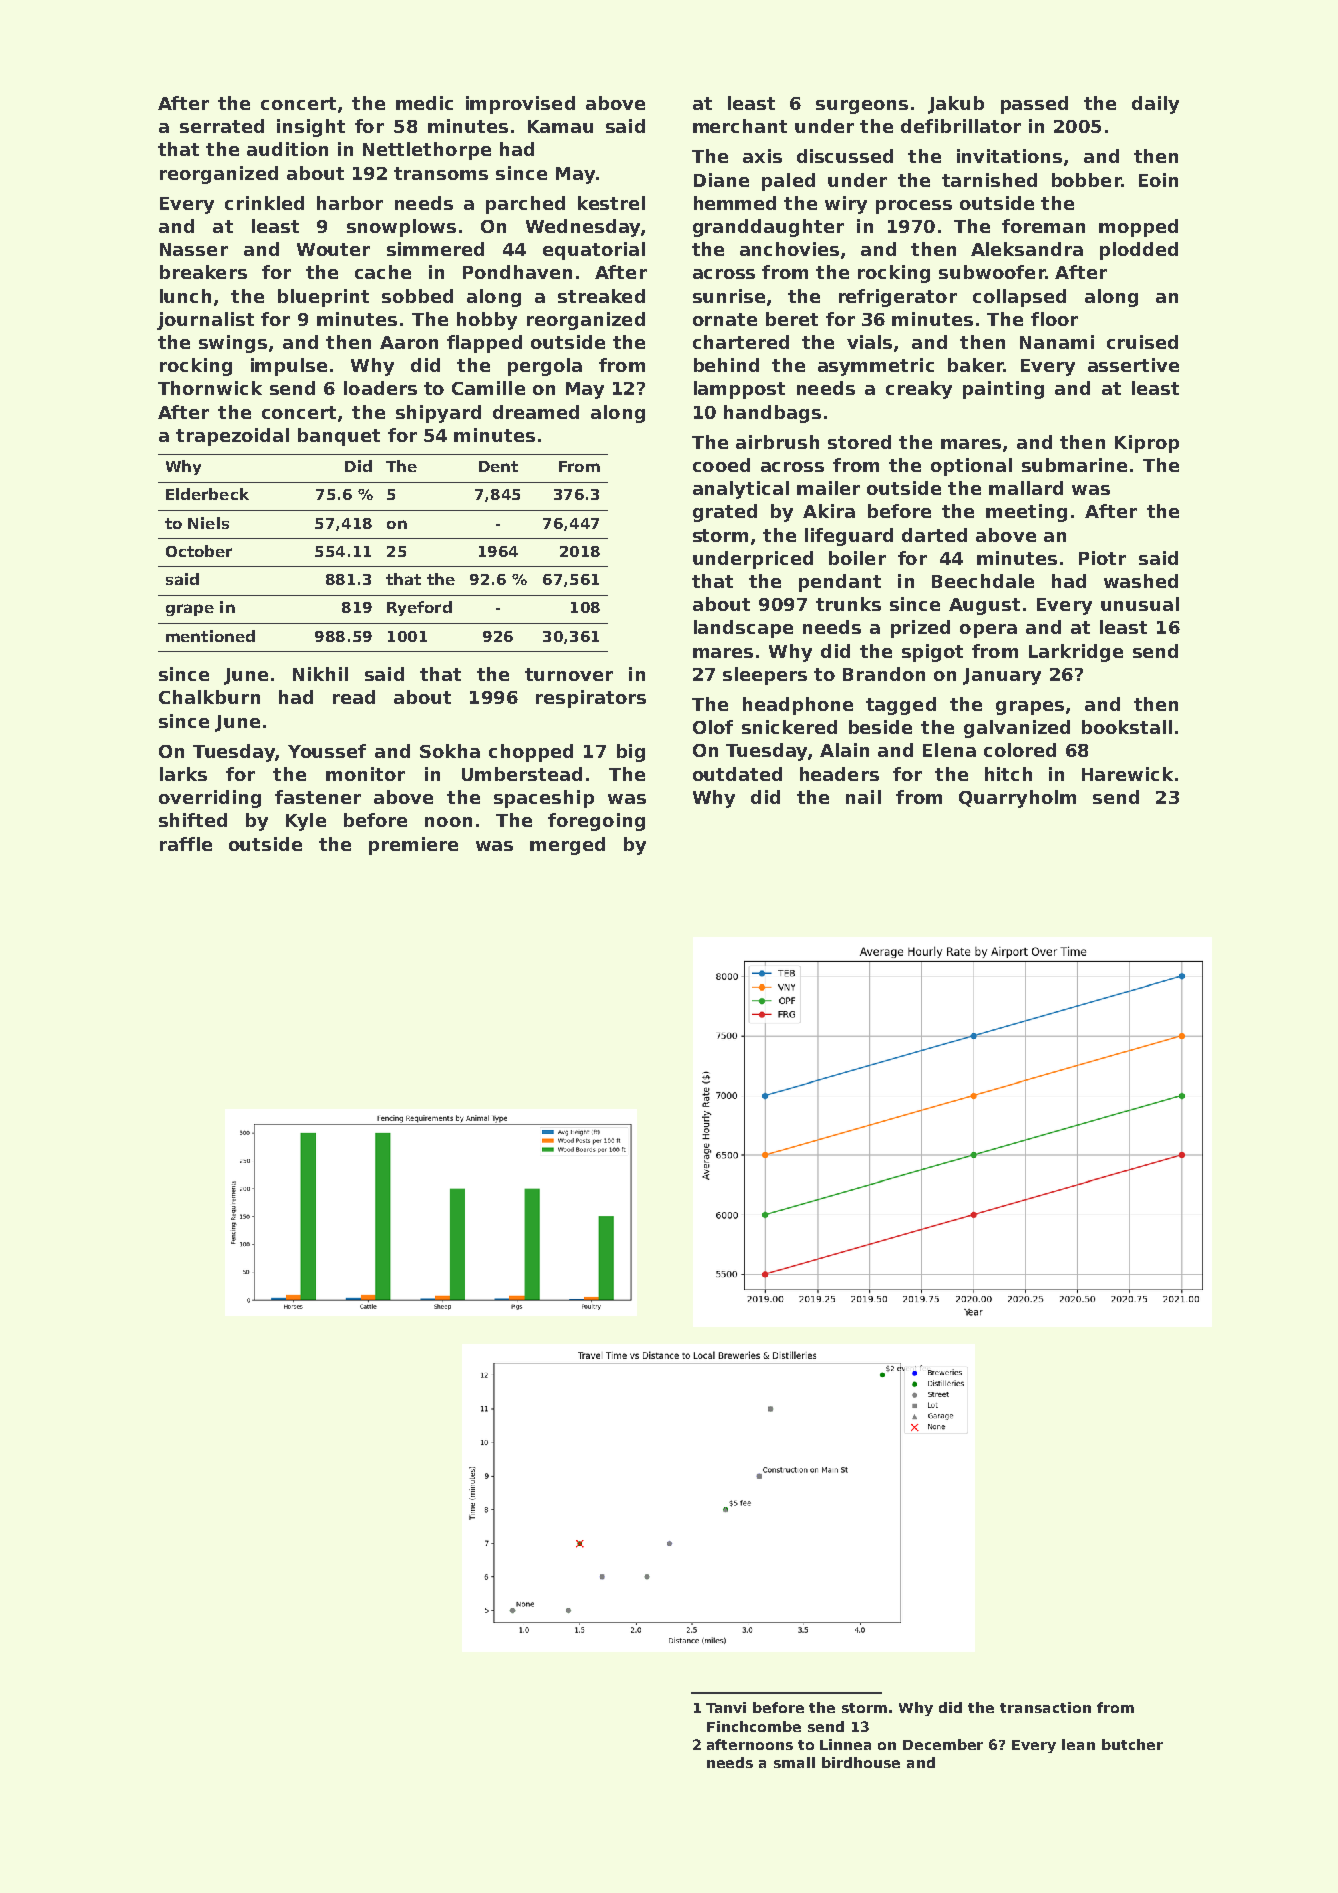 The width and height of the screenshot is (1338, 1893). What do you see at coordinates (1017, 729) in the screenshot?
I see `galvanized` at bounding box center [1017, 729].
